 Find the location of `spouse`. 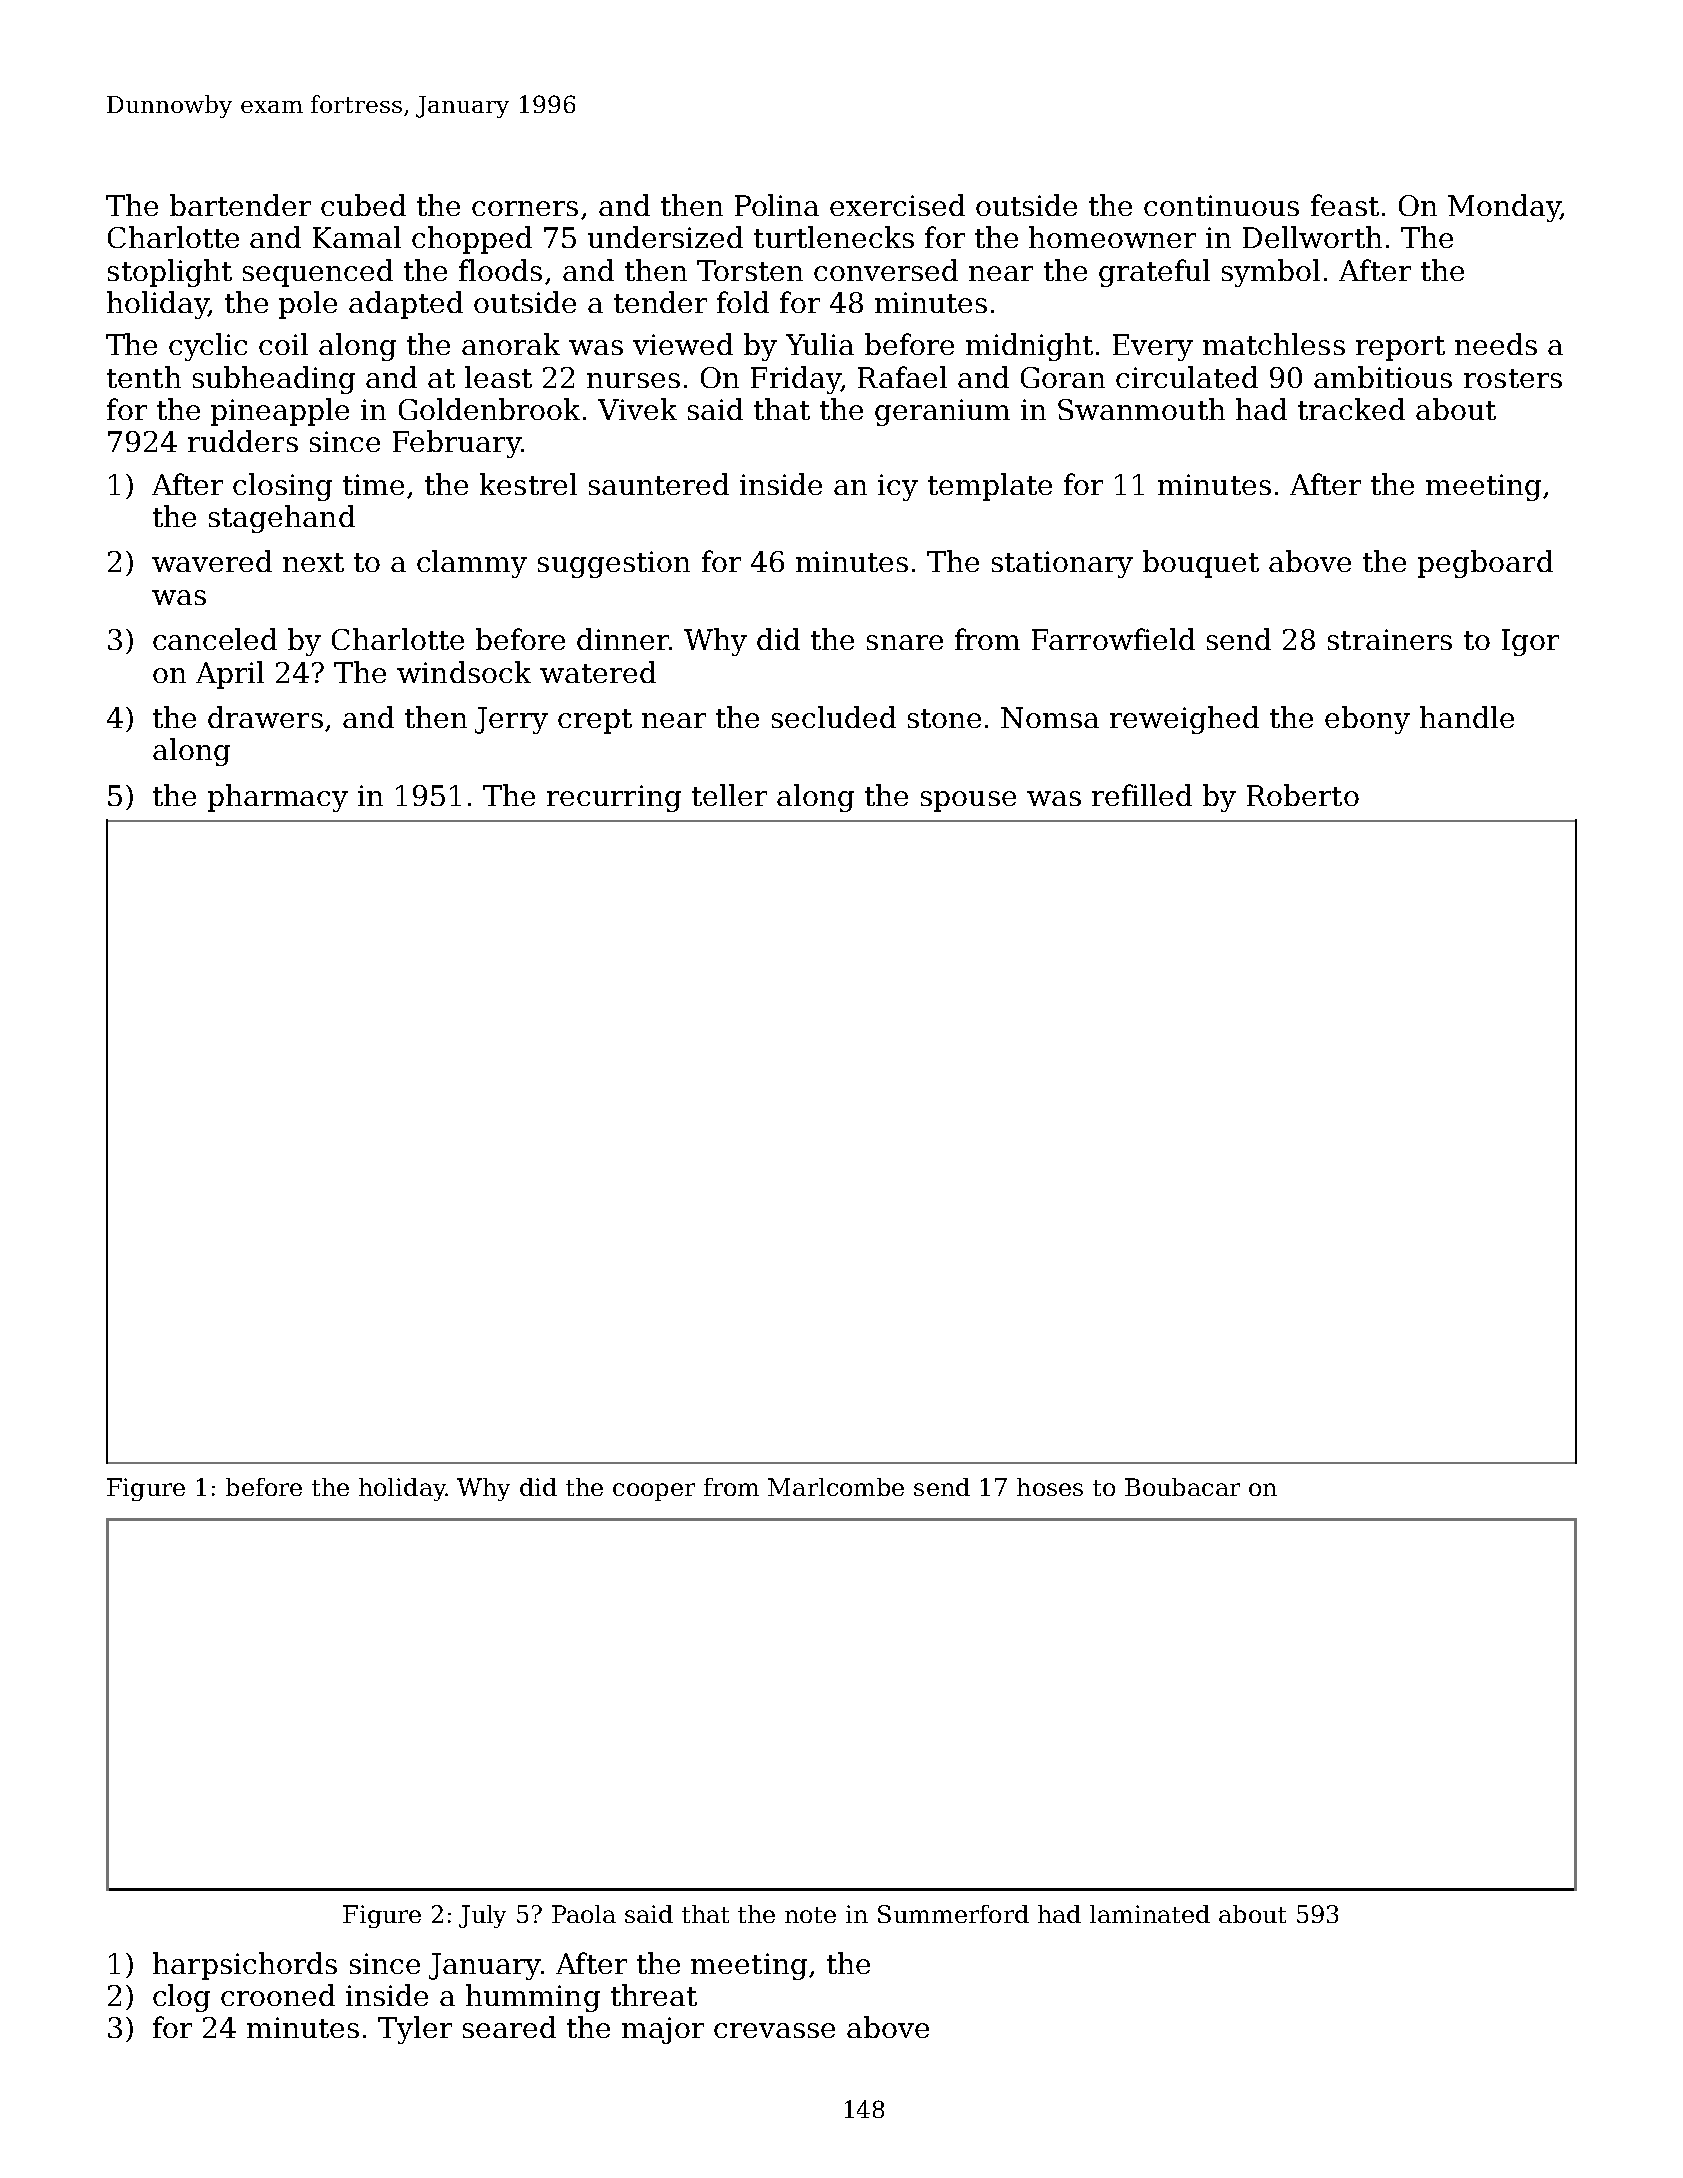

spouse is located at coordinates (968, 801).
